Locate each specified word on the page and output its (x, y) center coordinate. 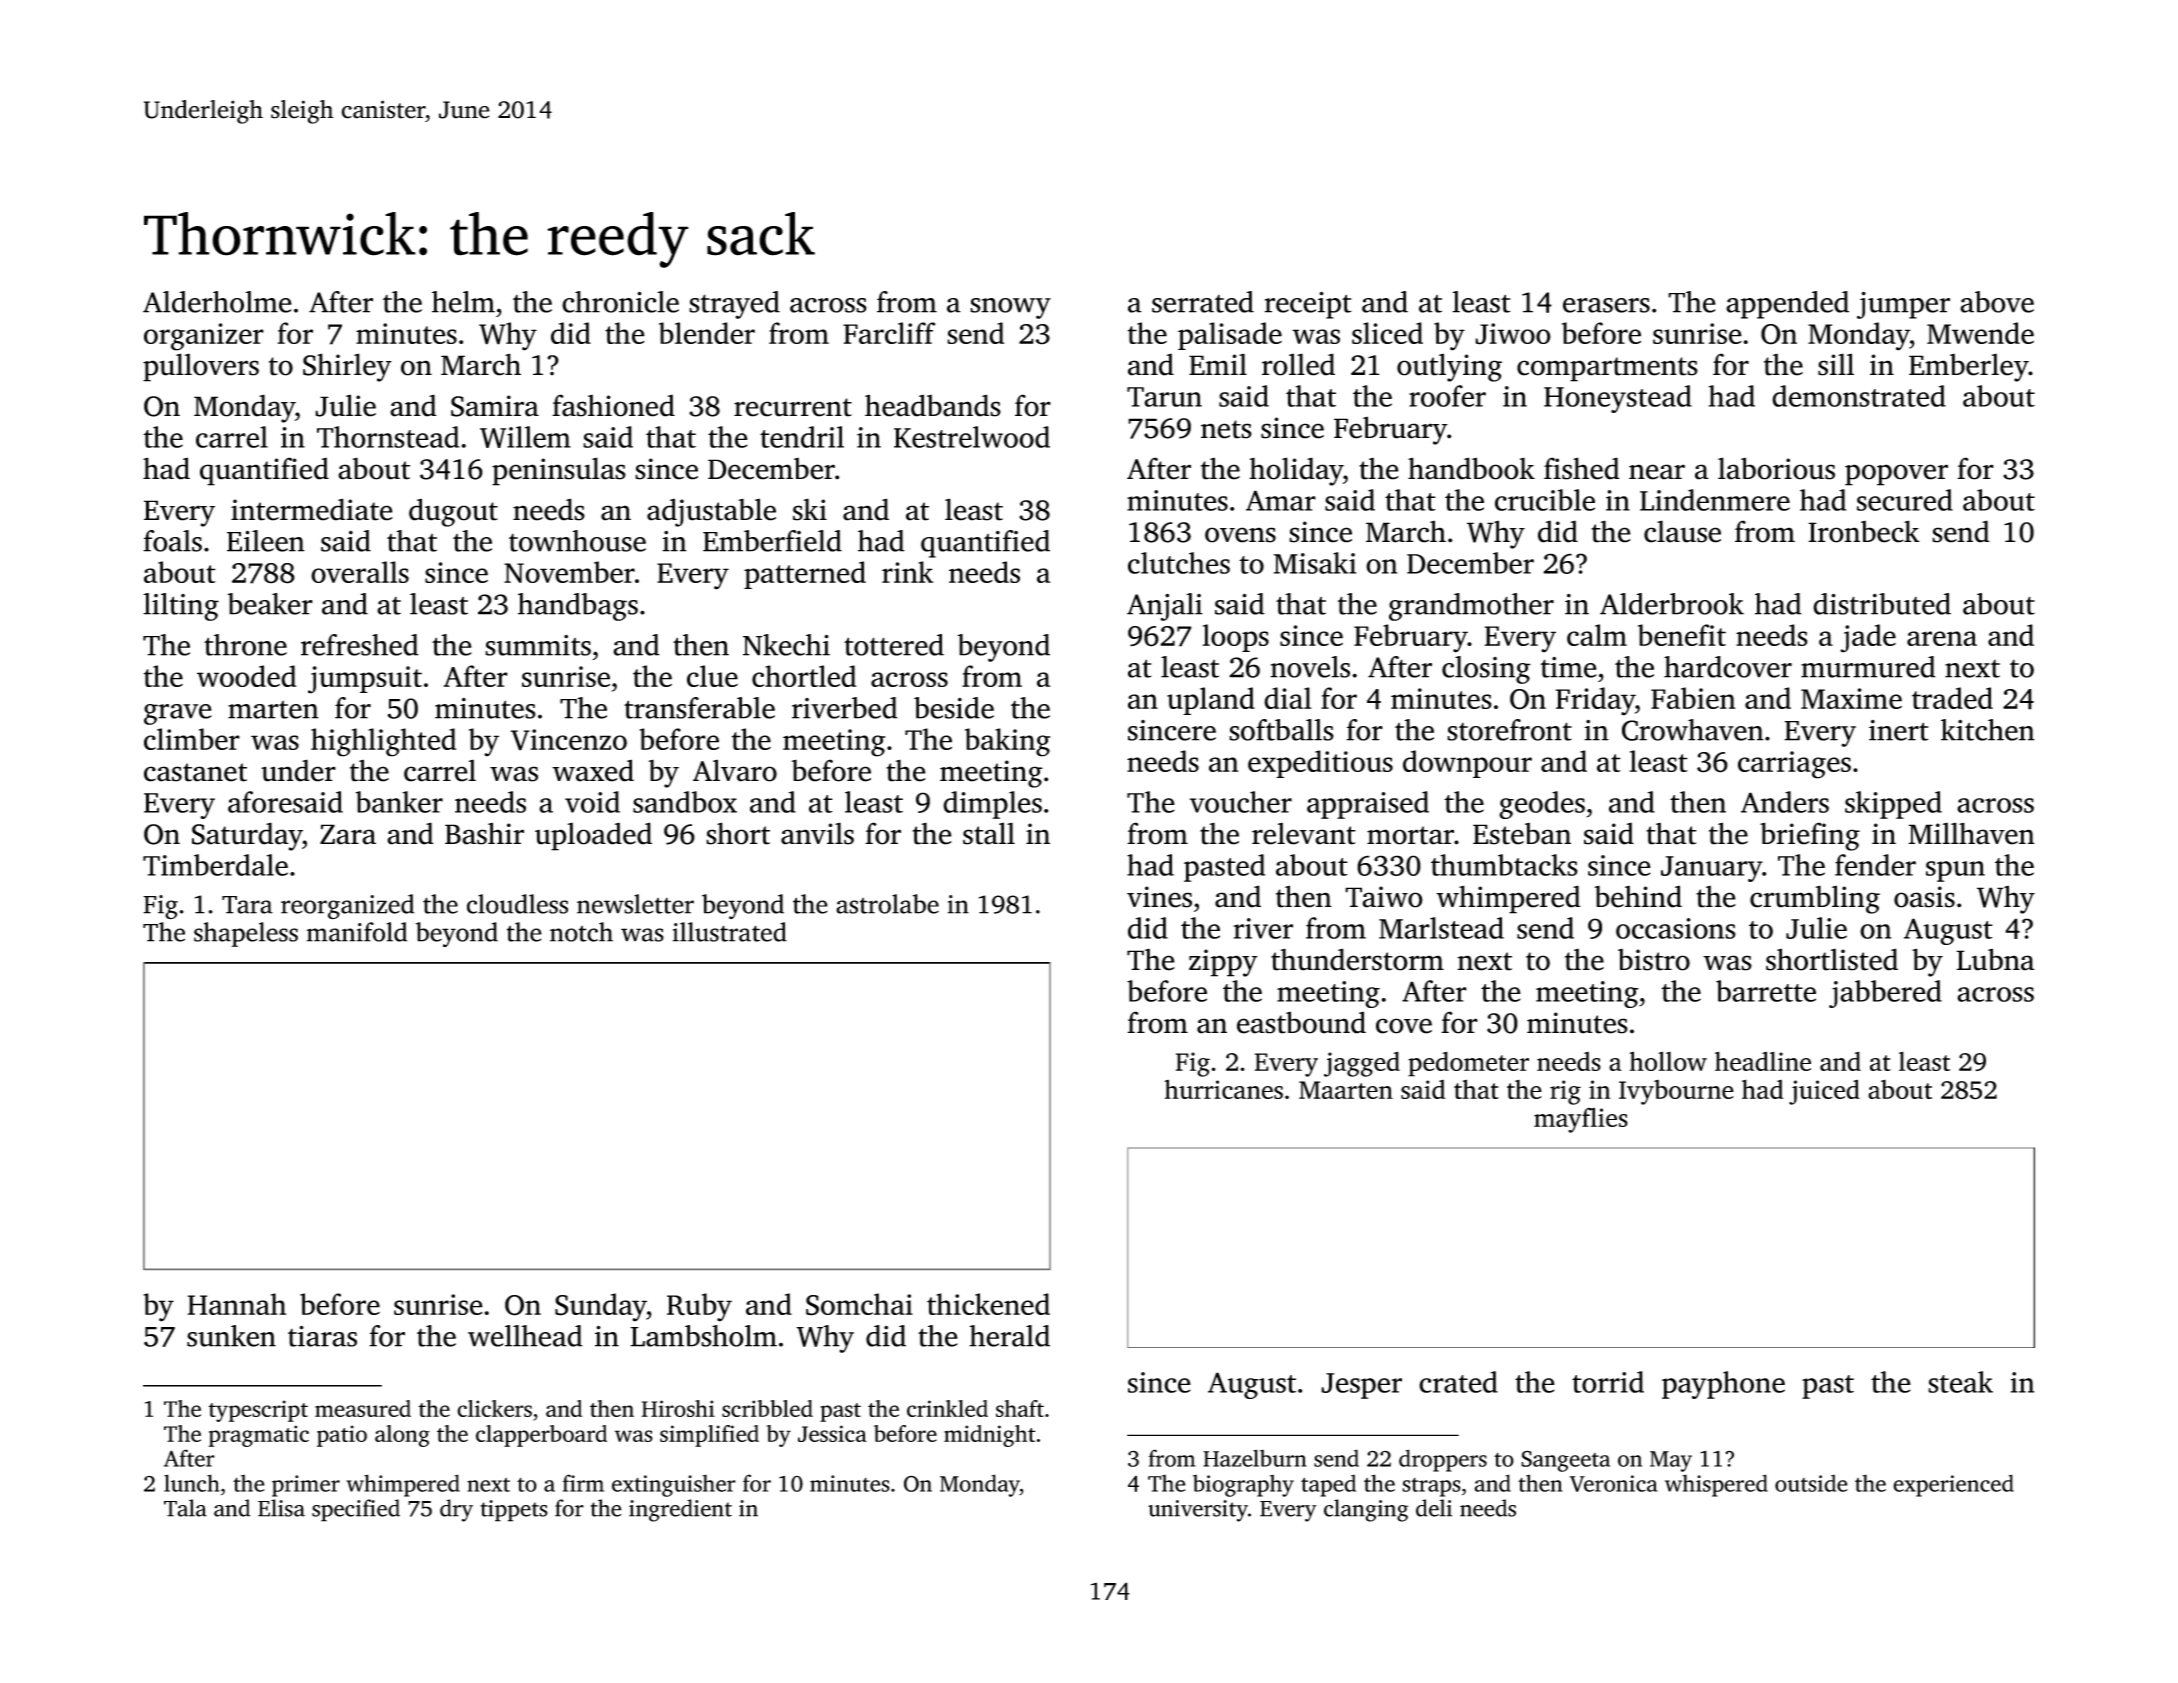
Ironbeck (1864, 531)
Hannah (237, 1304)
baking (1007, 742)
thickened (988, 1304)
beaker (270, 604)
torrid (1608, 1382)
